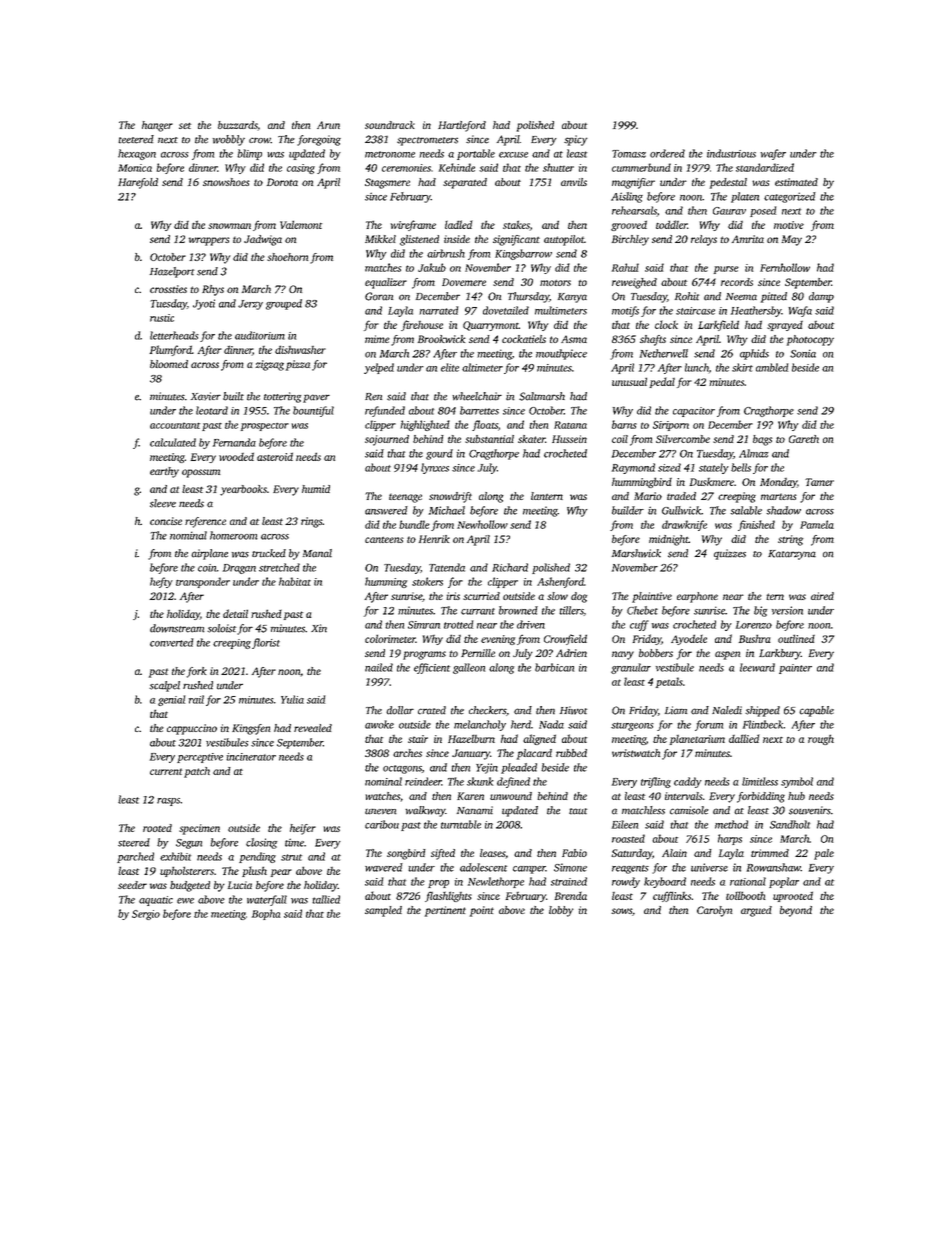 The width and height of the page is (952, 1233). What do you see at coordinates (169, 364) in the page?
I see `bloomed` at bounding box center [169, 364].
